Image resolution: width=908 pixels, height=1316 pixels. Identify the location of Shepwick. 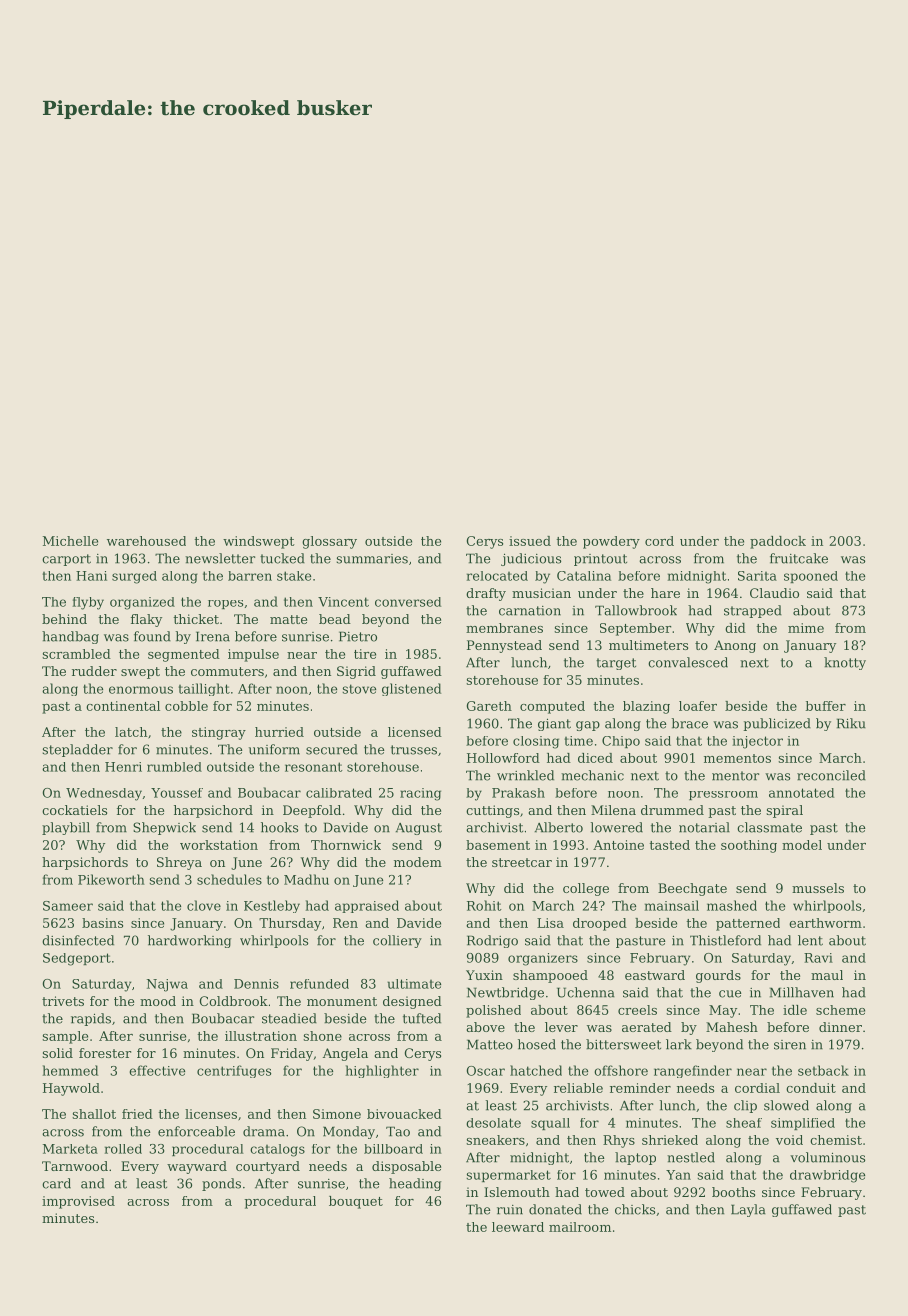
(164, 828).
